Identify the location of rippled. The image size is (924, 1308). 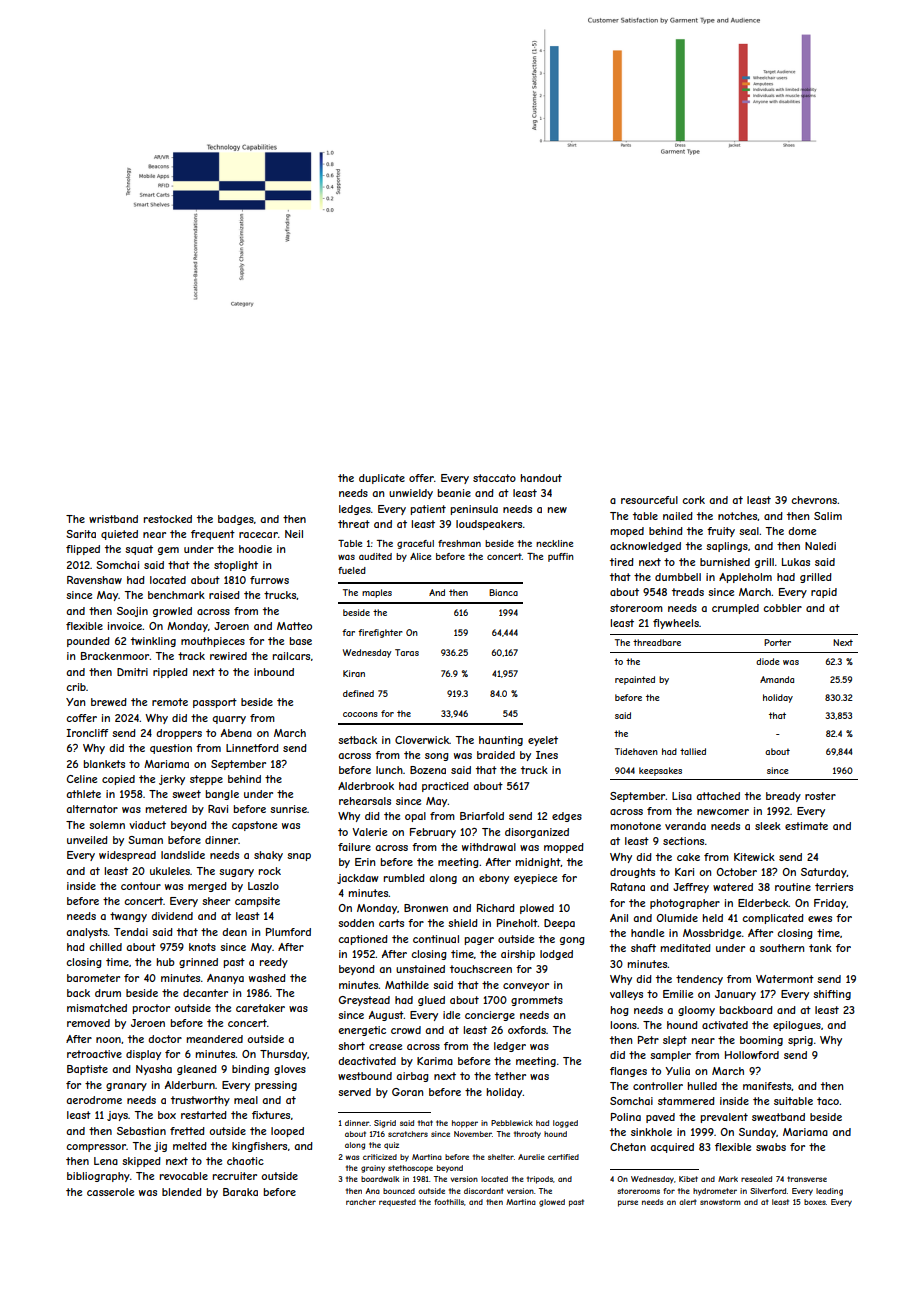
(170, 673).
